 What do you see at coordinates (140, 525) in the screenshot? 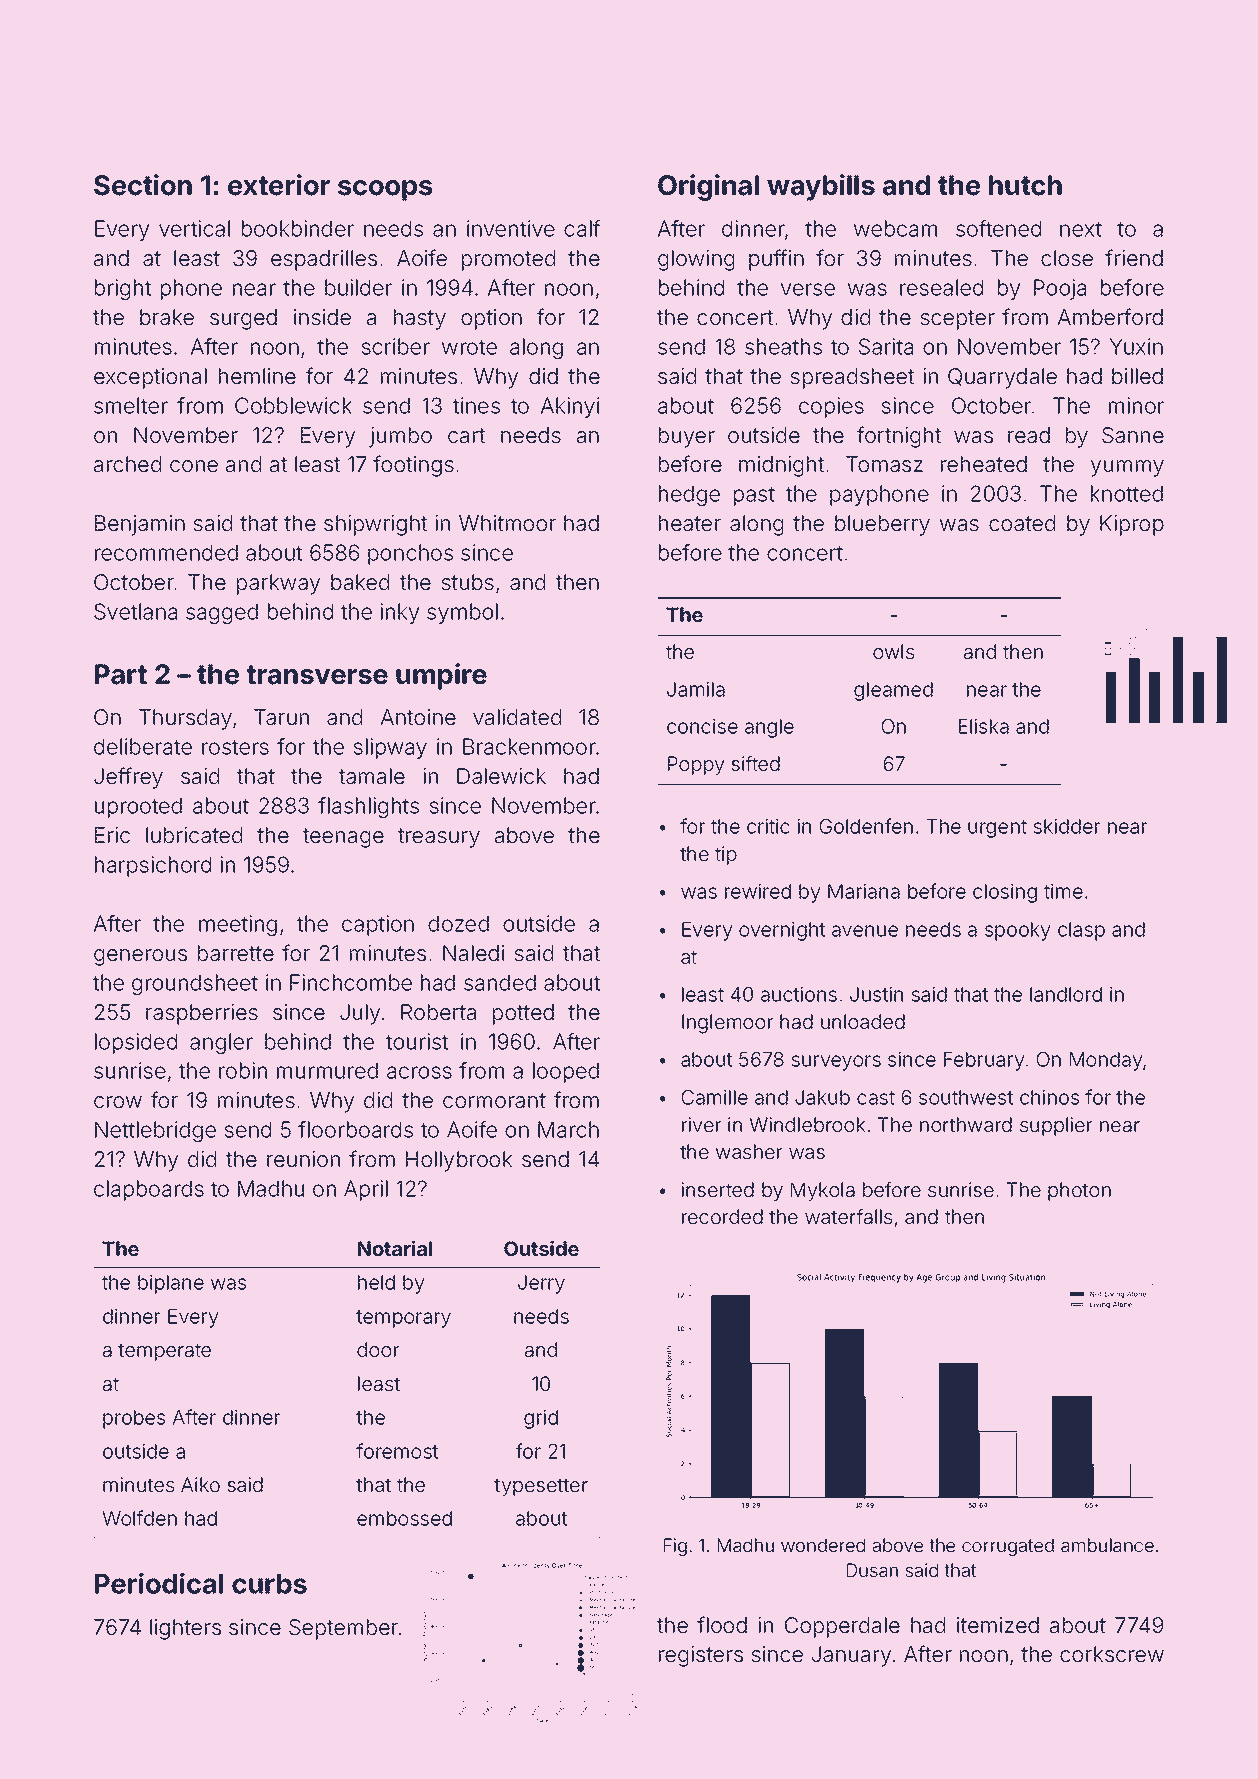
I see `Benjamin` at bounding box center [140, 525].
